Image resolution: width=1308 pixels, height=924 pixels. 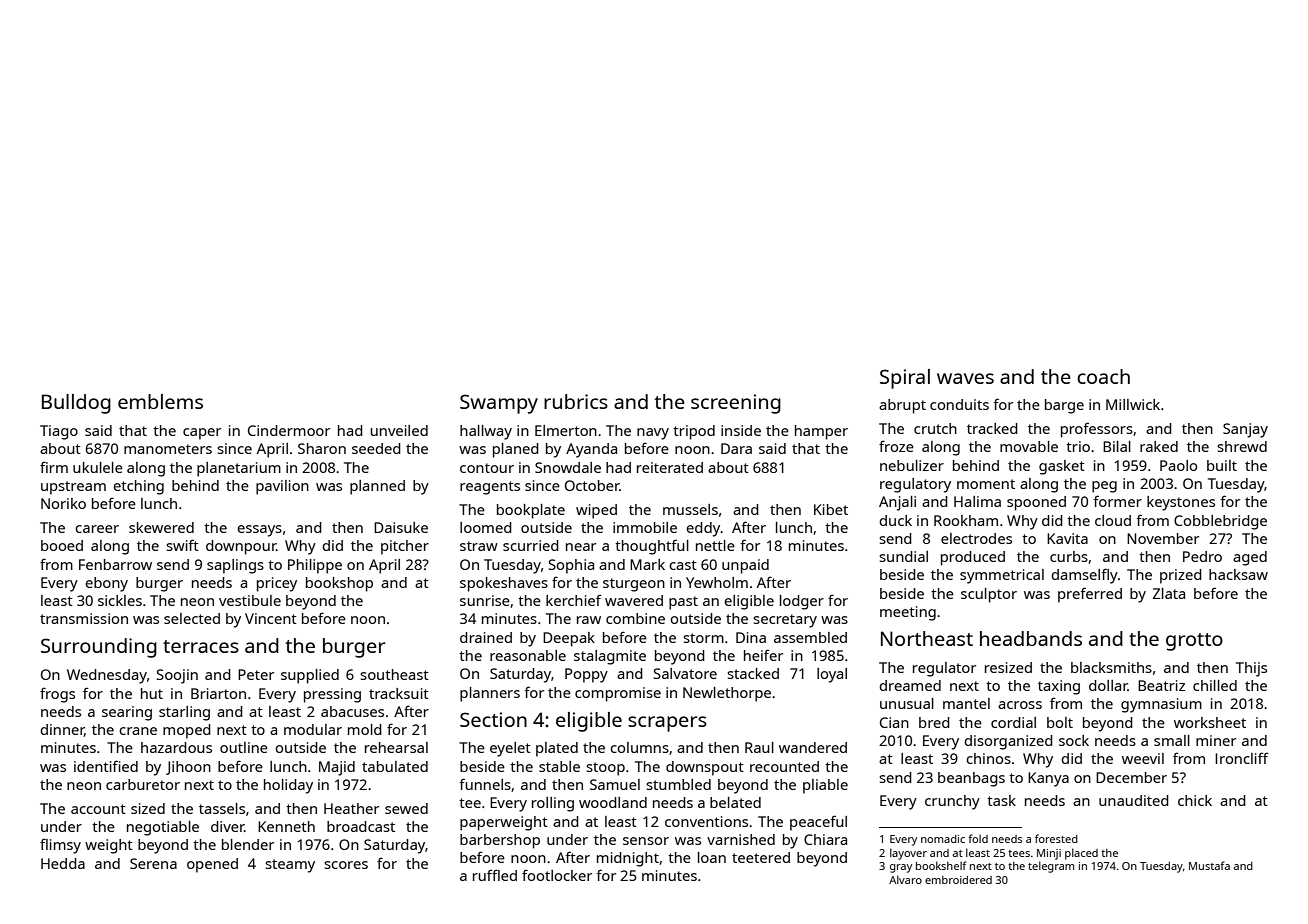 What do you see at coordinates (57, 695) in the screenshot?
I see `frogs` at bounding box center [57, 695].
